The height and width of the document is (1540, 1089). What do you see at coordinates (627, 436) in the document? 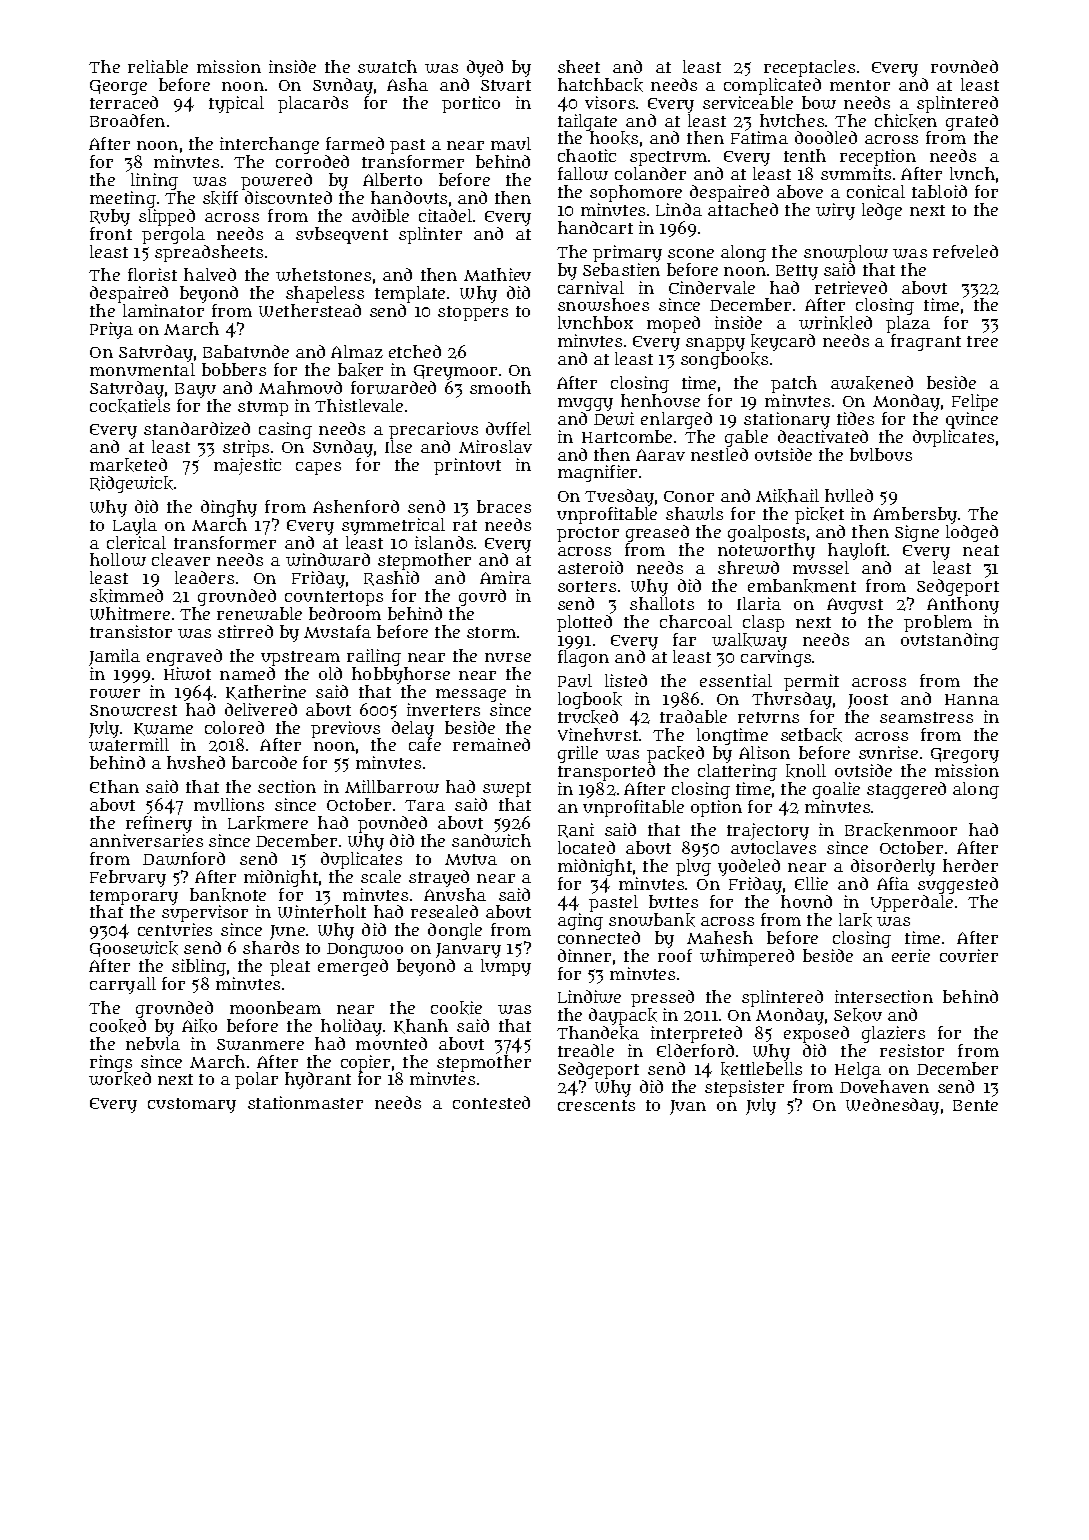
I see `Hartcombe` at bounding box center [627, 436].
